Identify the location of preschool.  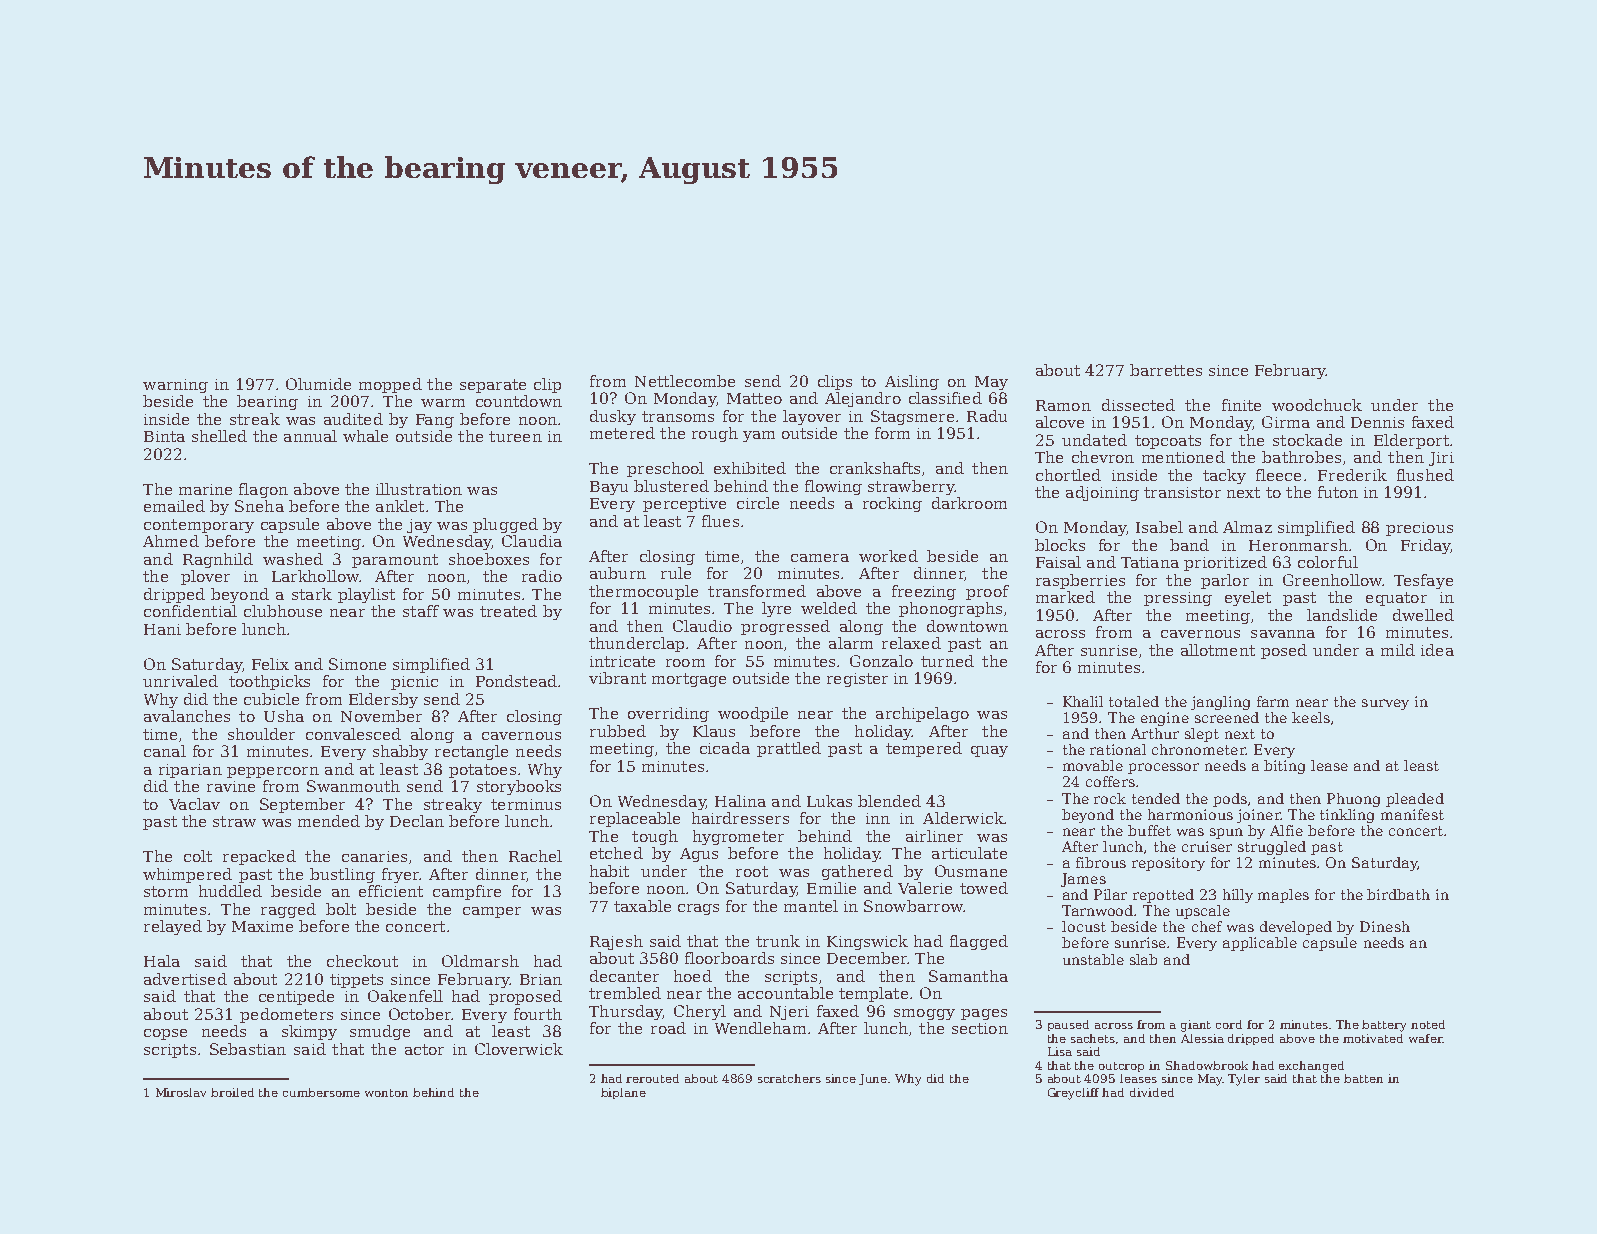
(665, 469).
